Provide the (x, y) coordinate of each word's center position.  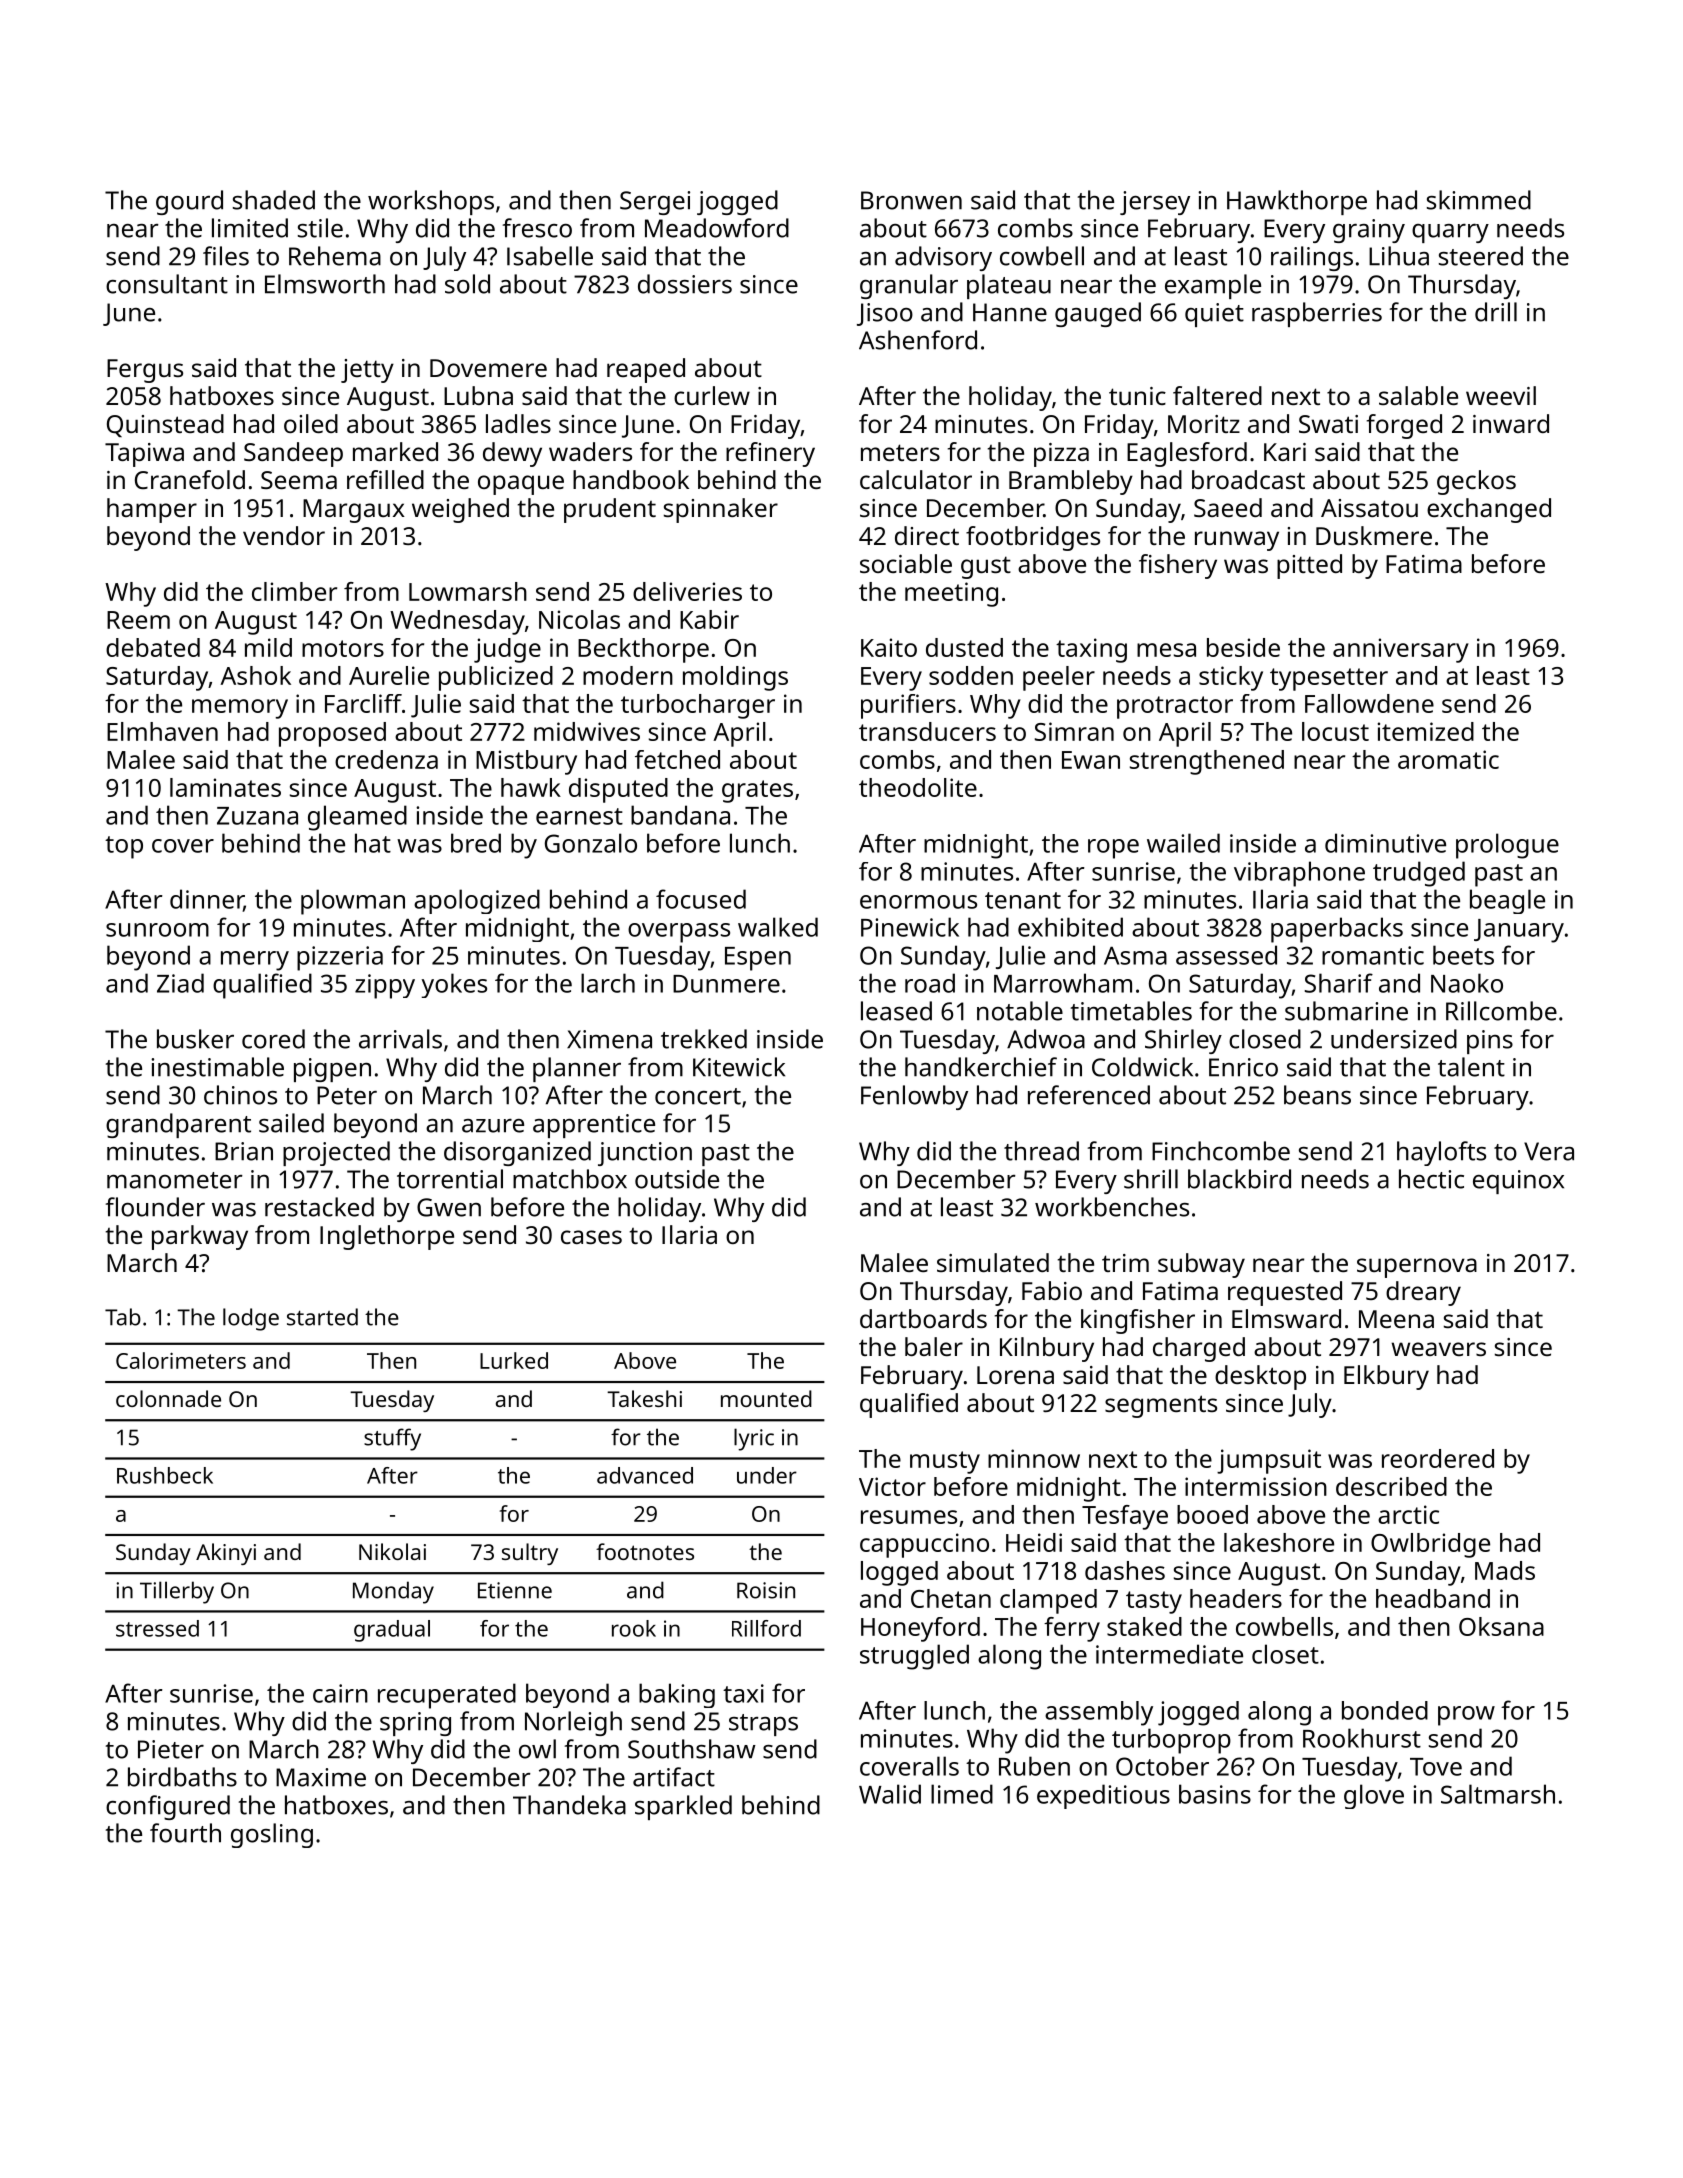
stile (320, 228)
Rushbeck (165, 1475)
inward (1511, 423)
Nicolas (579, 619)
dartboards (923, 1318)
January (1519, 931)
